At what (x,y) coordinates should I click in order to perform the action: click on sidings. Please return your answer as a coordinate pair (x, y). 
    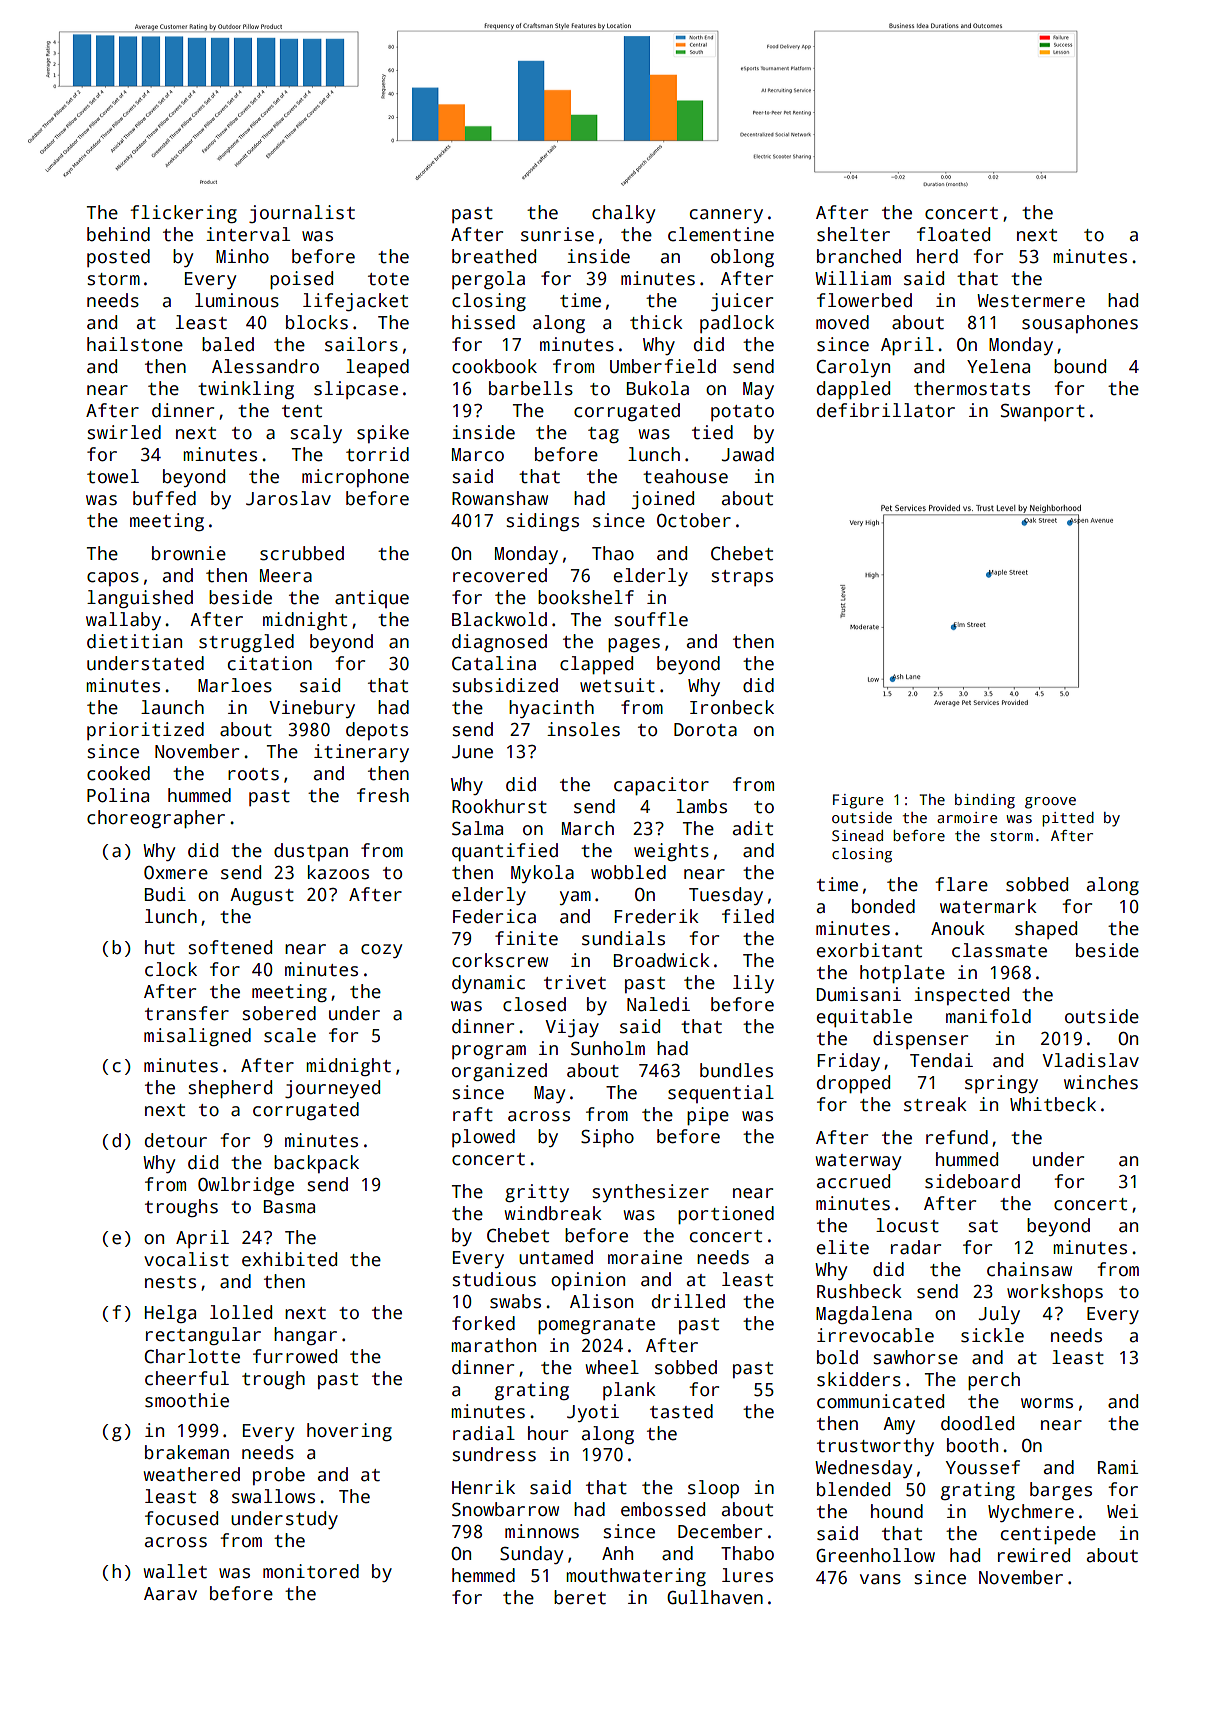
    Looking at the image, I should click on (543, 522).
